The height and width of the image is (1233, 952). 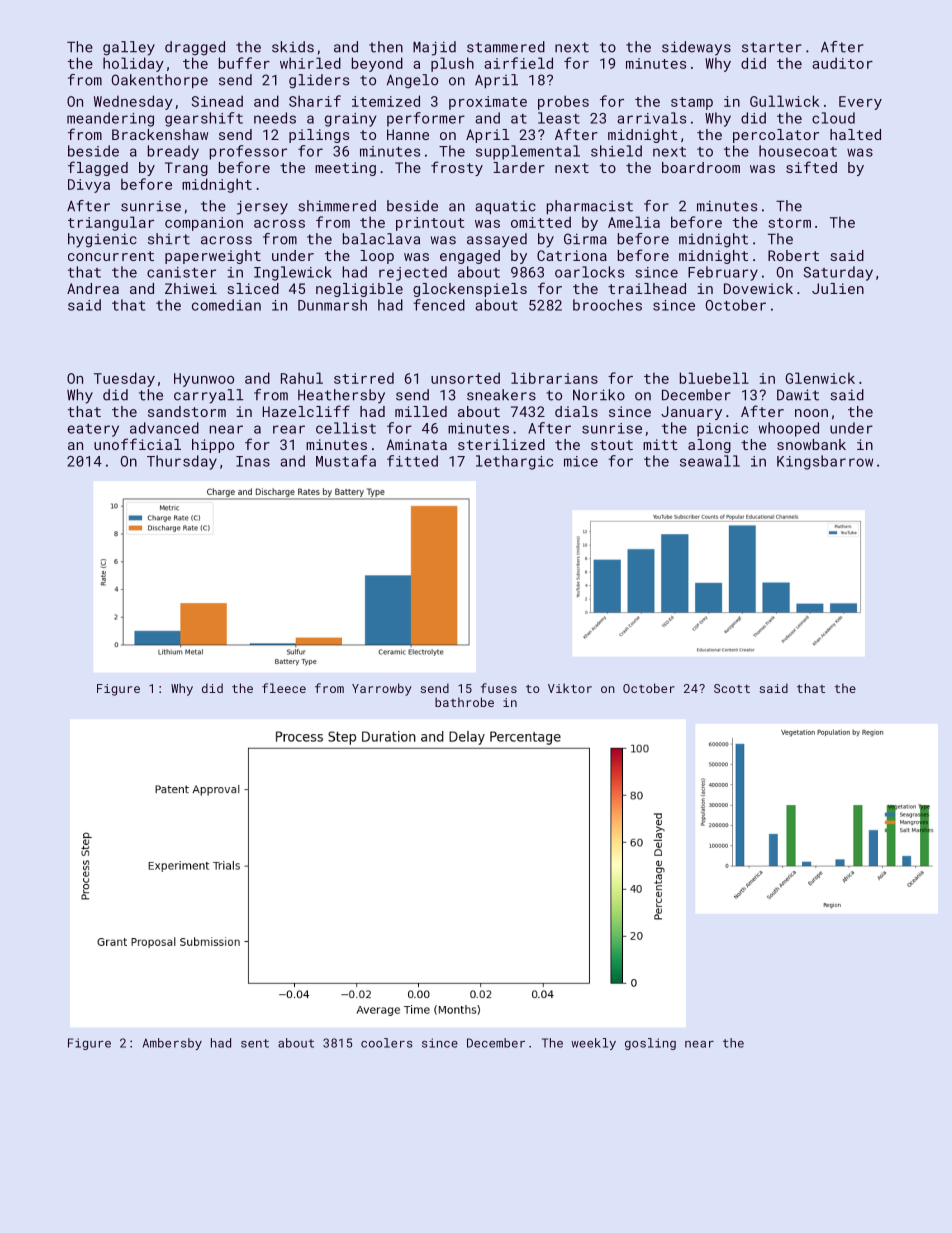 I want to click on Robert, so click(x=793, y=255).
